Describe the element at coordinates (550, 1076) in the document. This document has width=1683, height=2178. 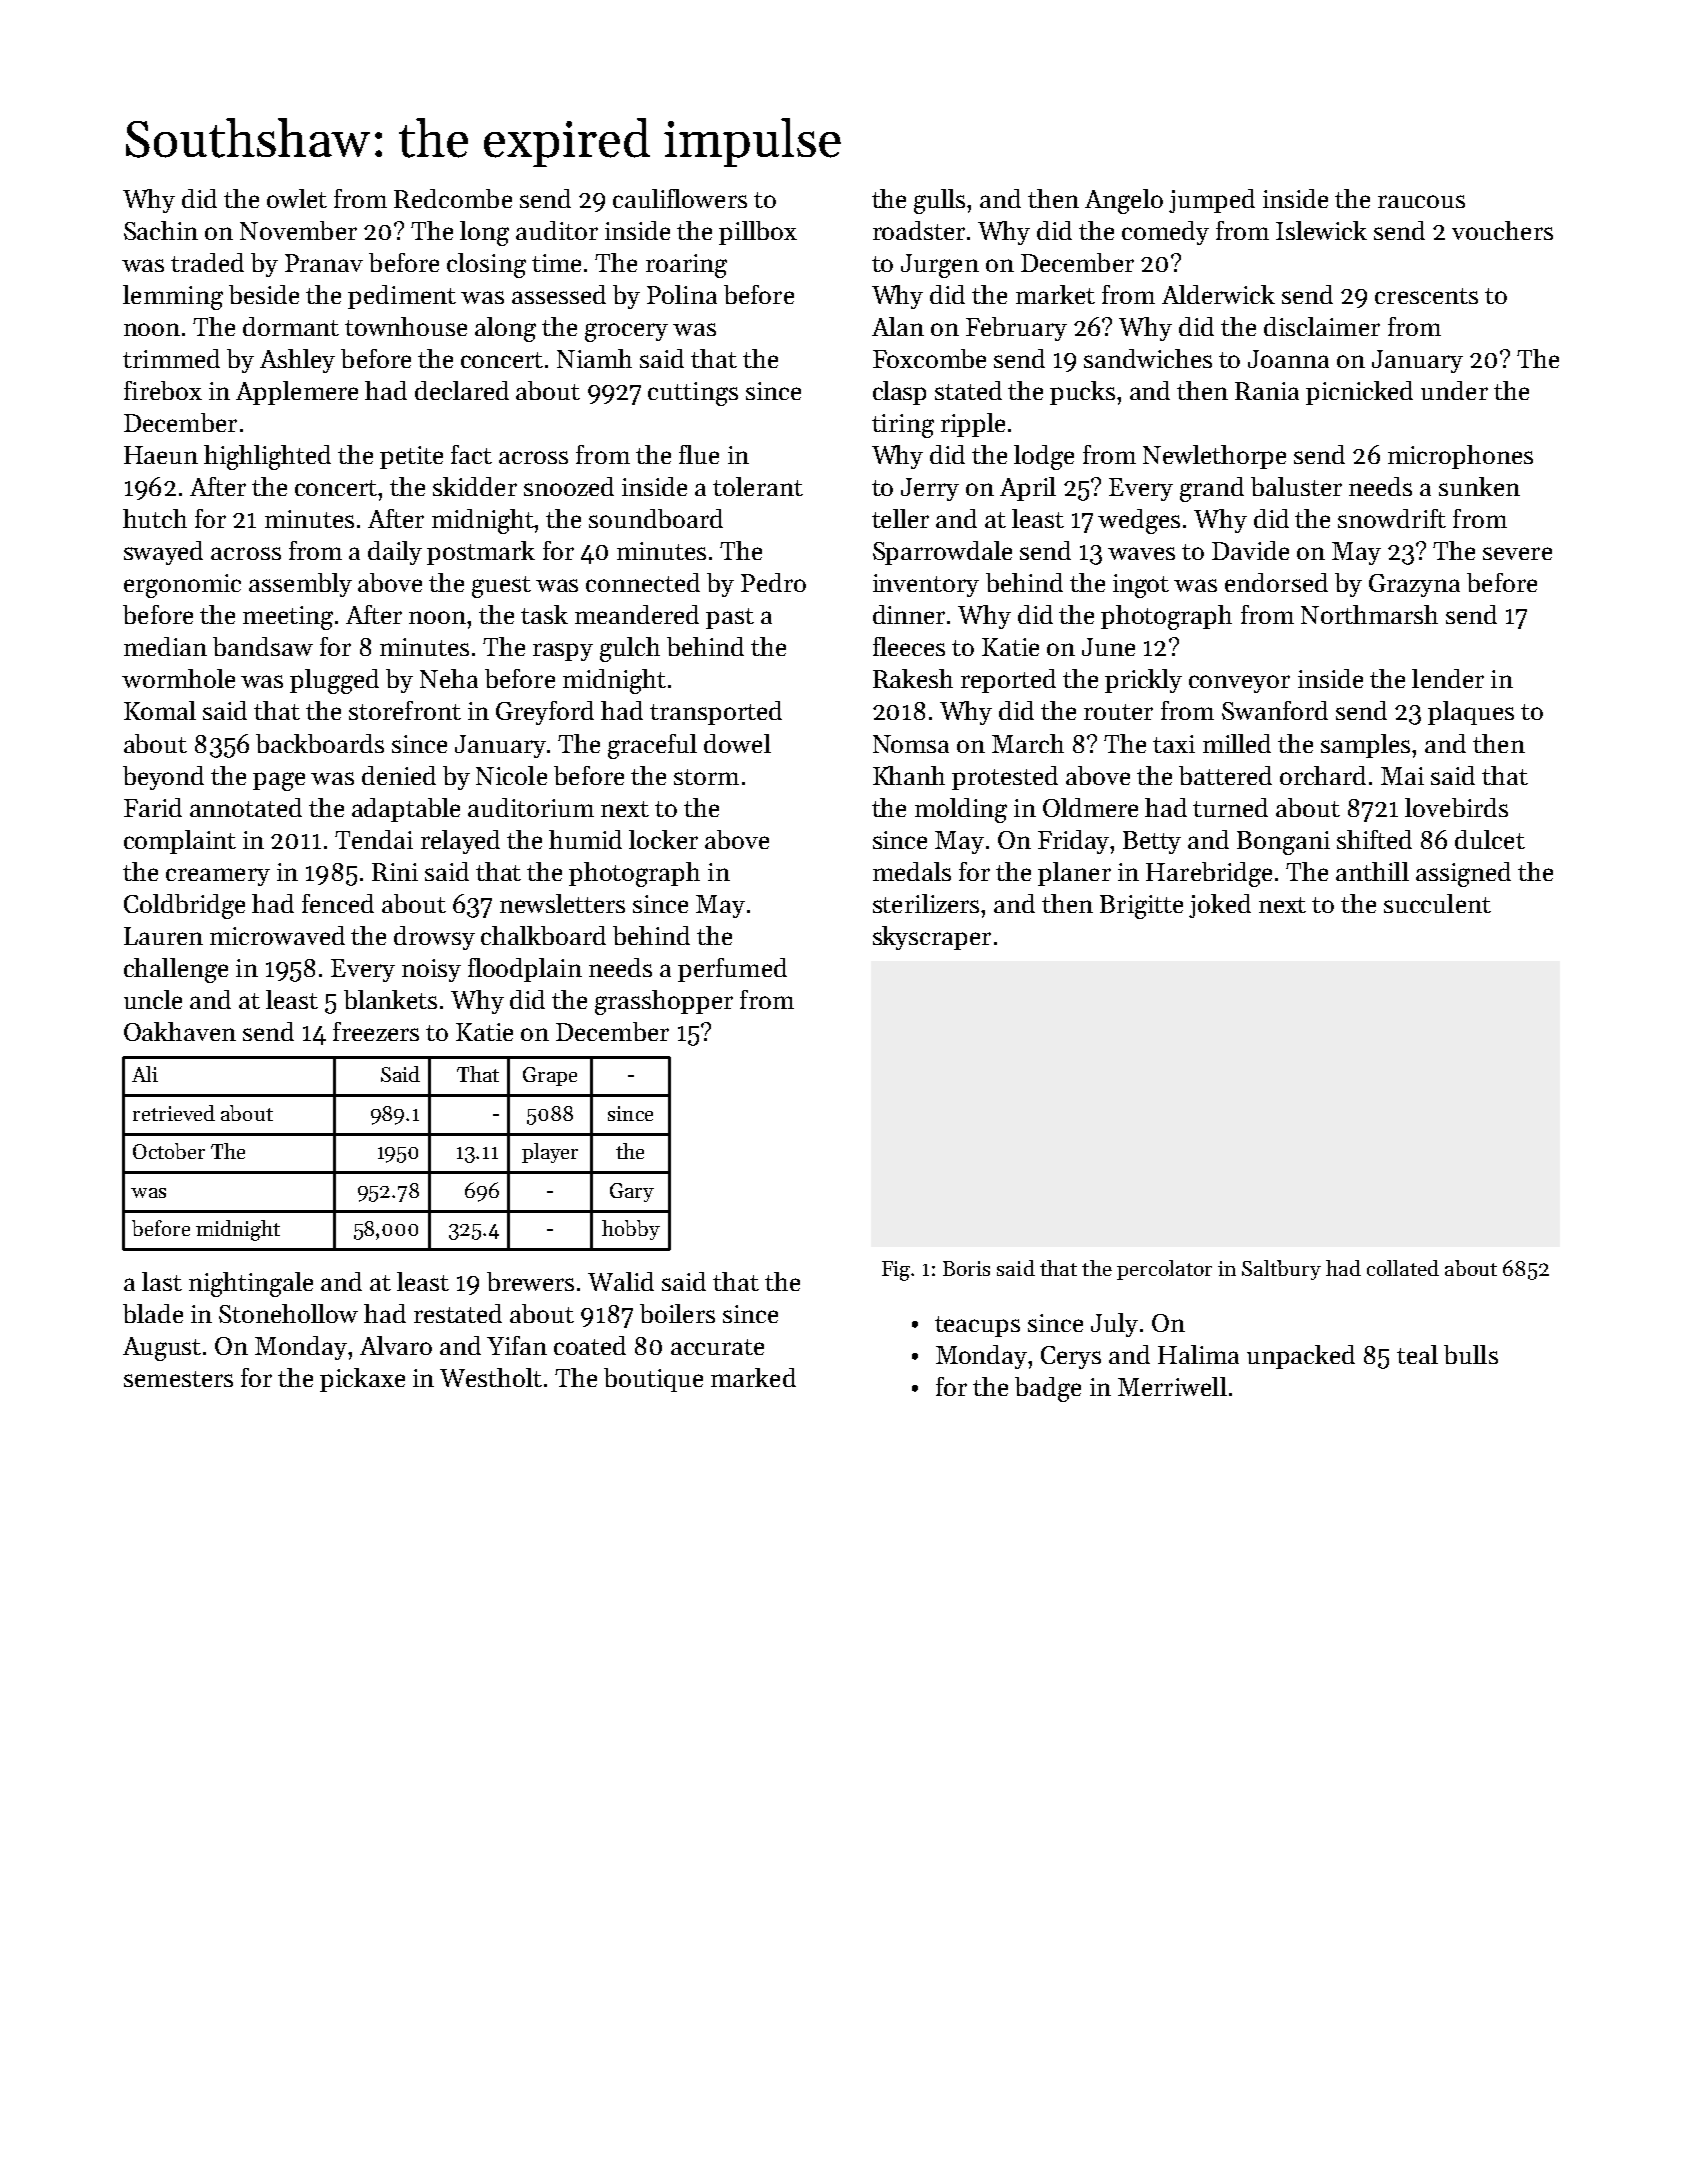
I see `Grape` at that location.
